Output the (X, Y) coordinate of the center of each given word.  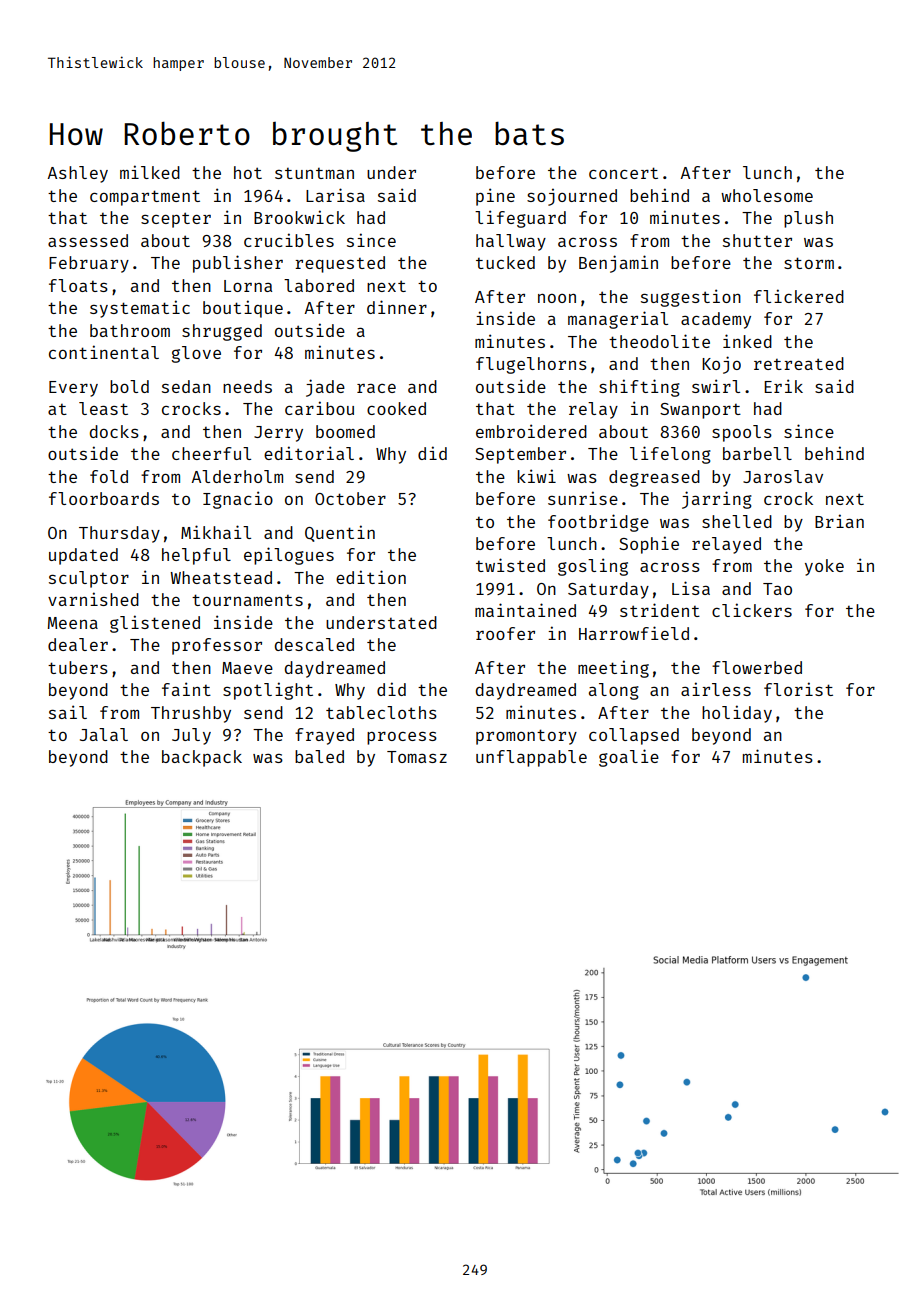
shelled (737, 521)
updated (83, 556)
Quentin (340, 533)
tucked (505, 262)
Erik (783, 386)
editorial (309, 453)
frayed (324, 736)
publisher (238, 264)
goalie (629, 758)
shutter (757, 240)
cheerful (211, 453)
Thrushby (191, 714)
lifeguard (520, 219)
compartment (145, 198)
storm (809, 263)
